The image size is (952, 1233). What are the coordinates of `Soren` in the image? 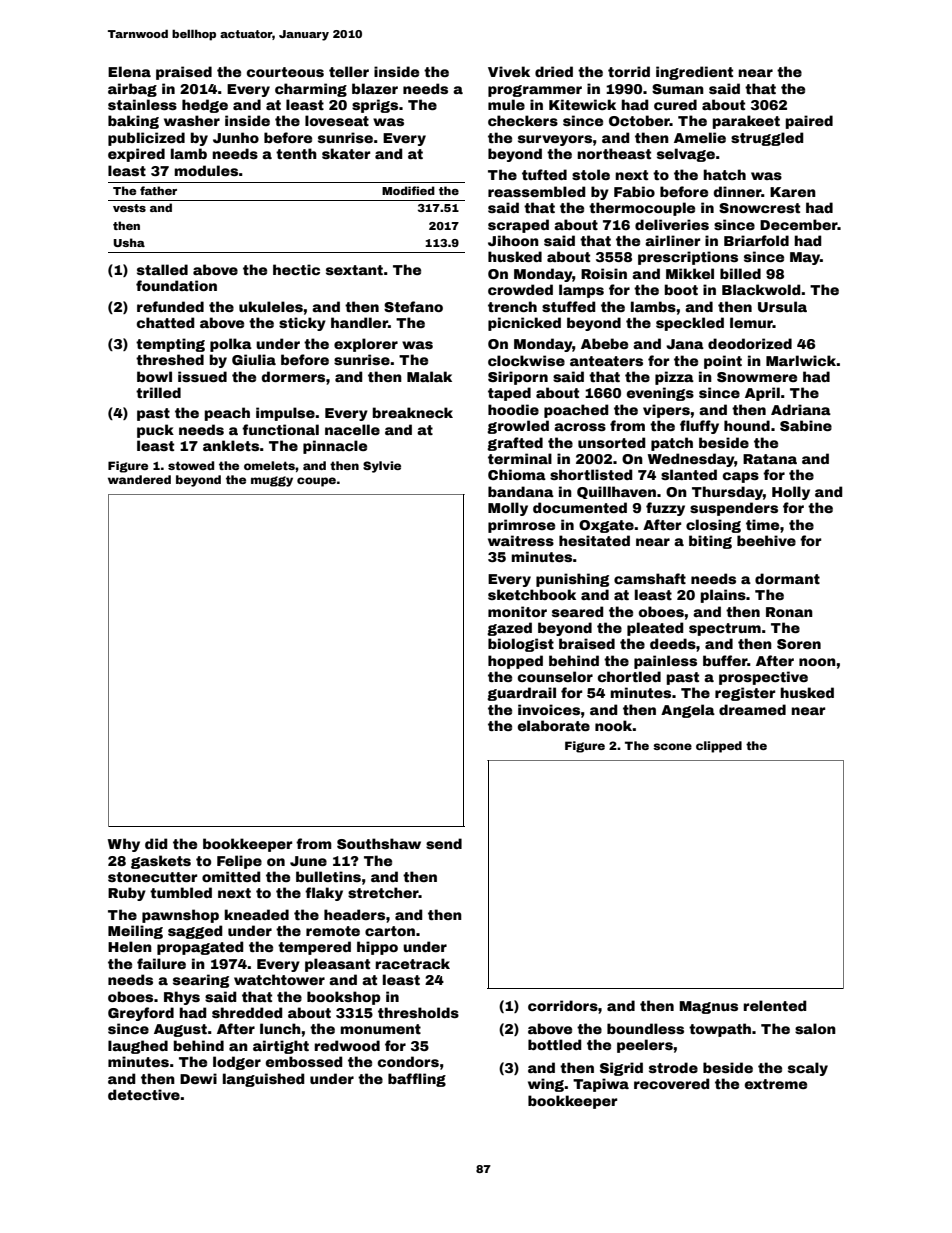 It's located at (799, 644).
